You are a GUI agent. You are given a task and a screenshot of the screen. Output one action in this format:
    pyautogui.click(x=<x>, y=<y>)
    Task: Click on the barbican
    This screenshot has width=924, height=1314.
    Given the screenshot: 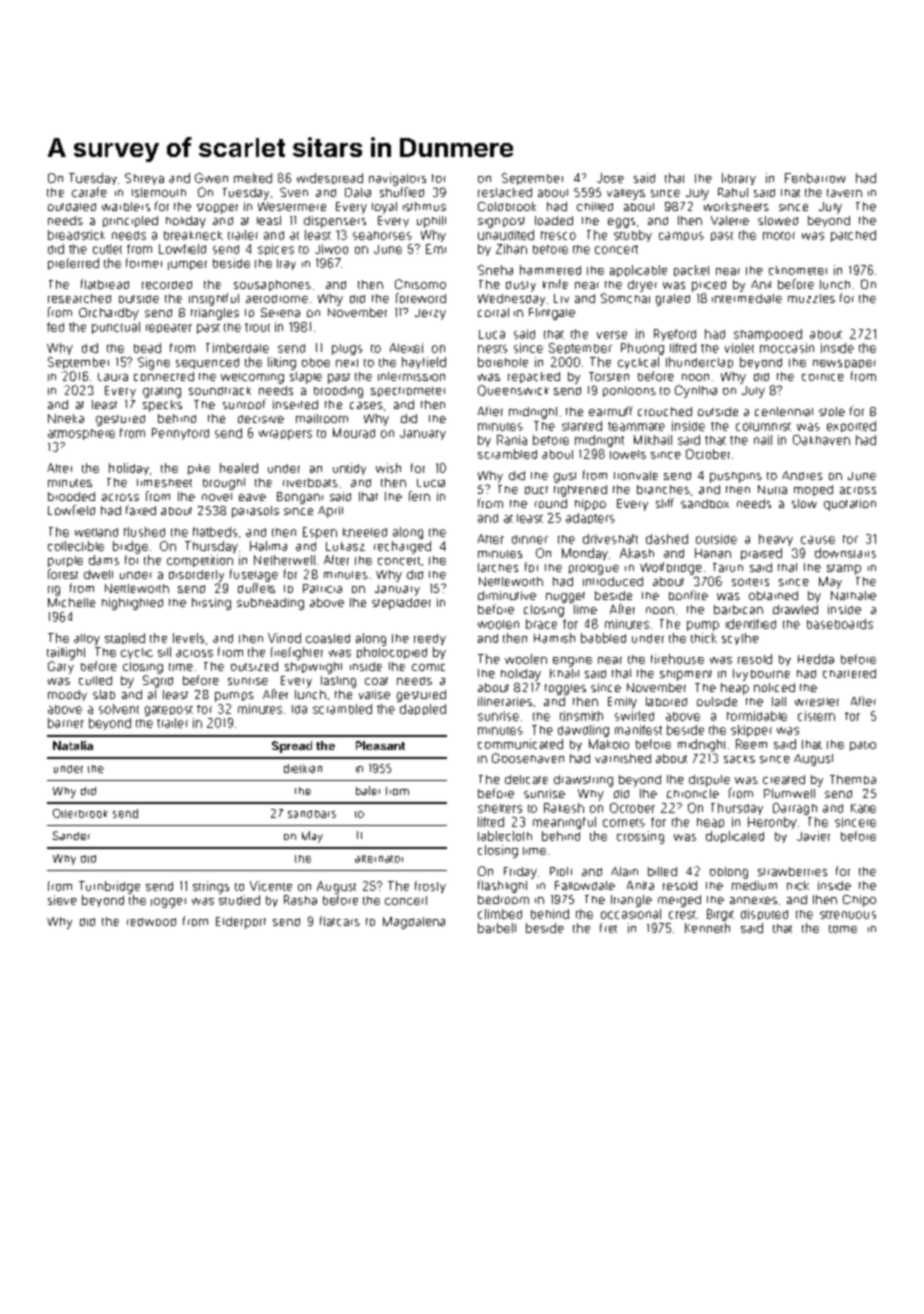 What is the action you would take?
    pyautogui.click(x=738, y=609)
